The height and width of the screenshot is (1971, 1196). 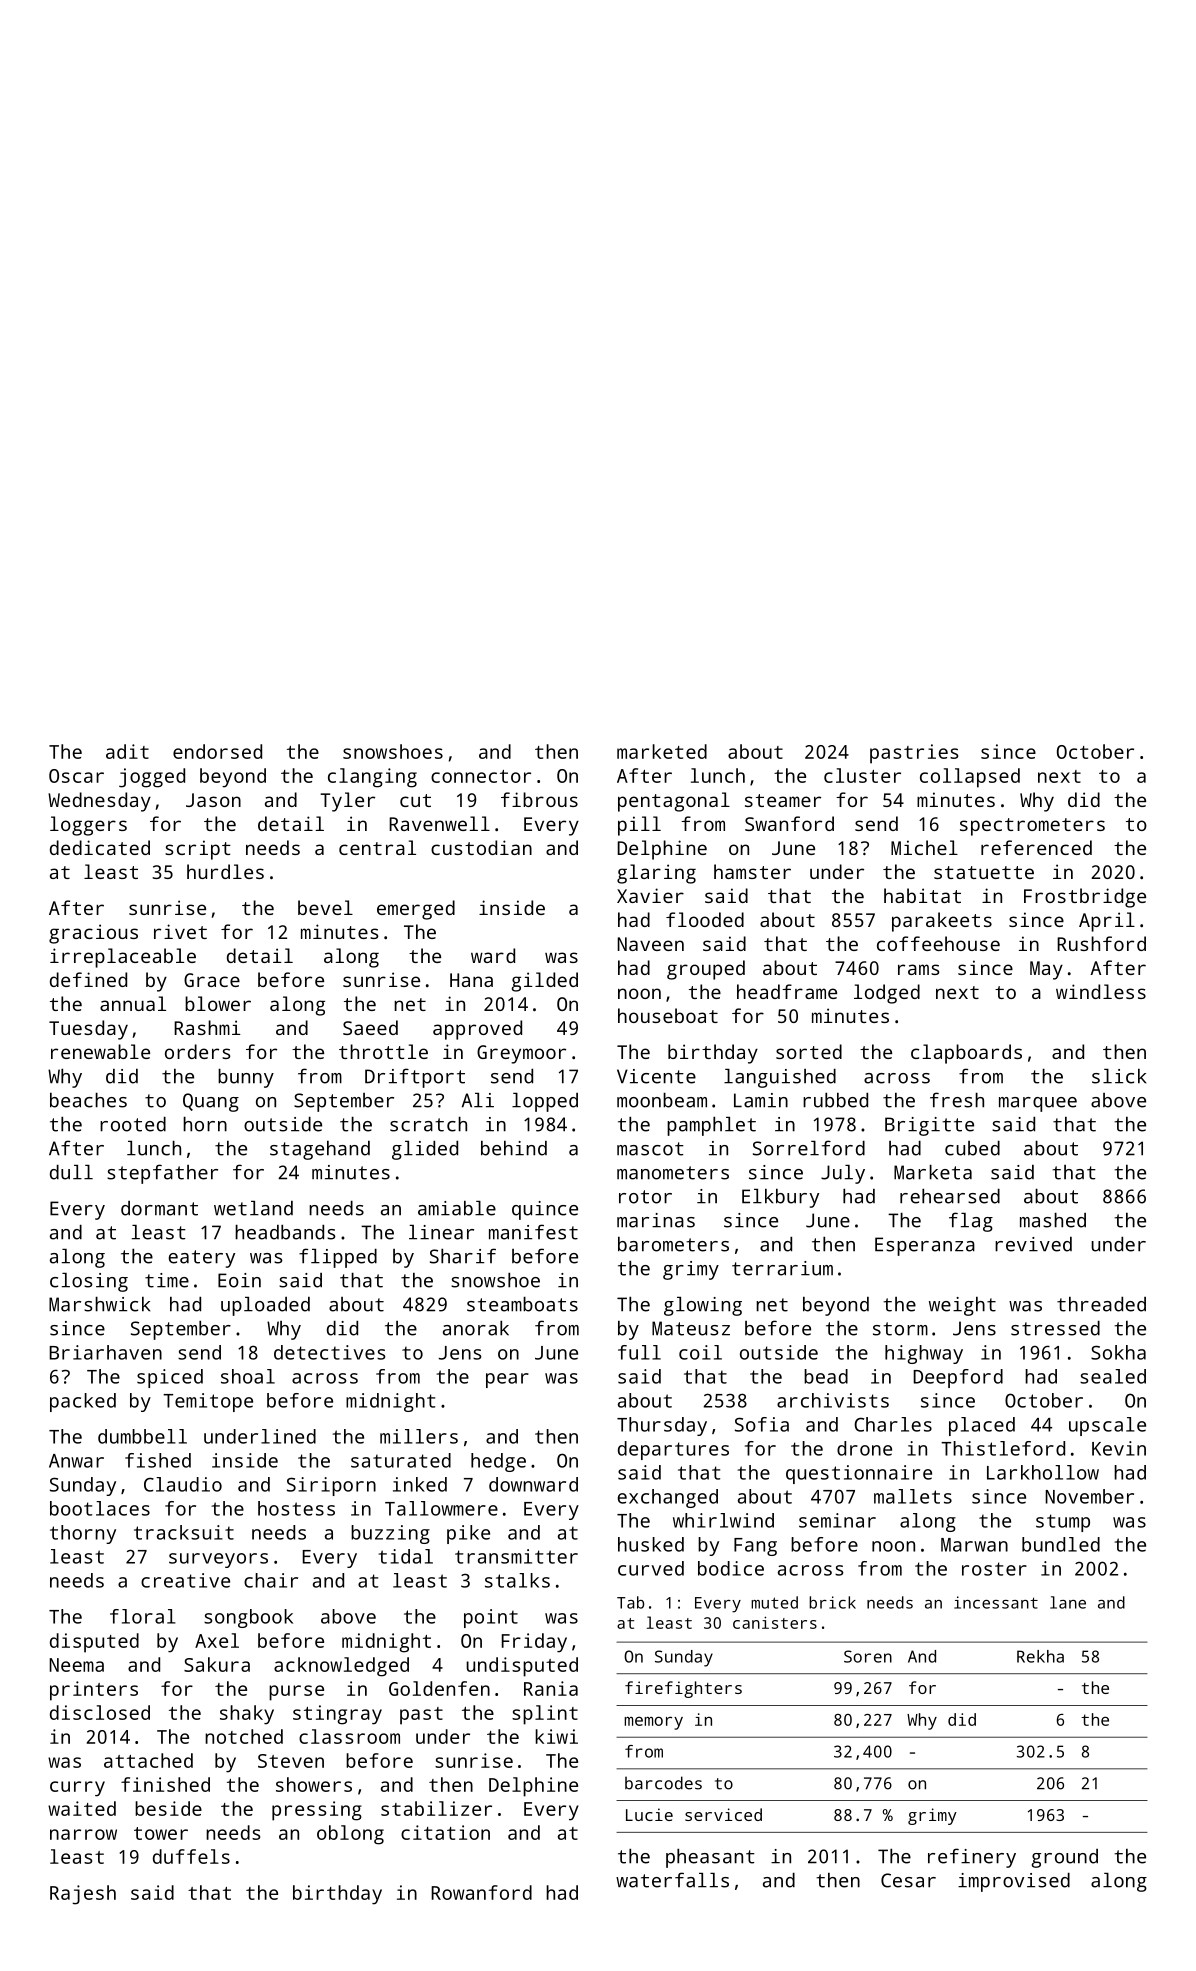 I want to click on fibrous, so click(x=539, y=799).
